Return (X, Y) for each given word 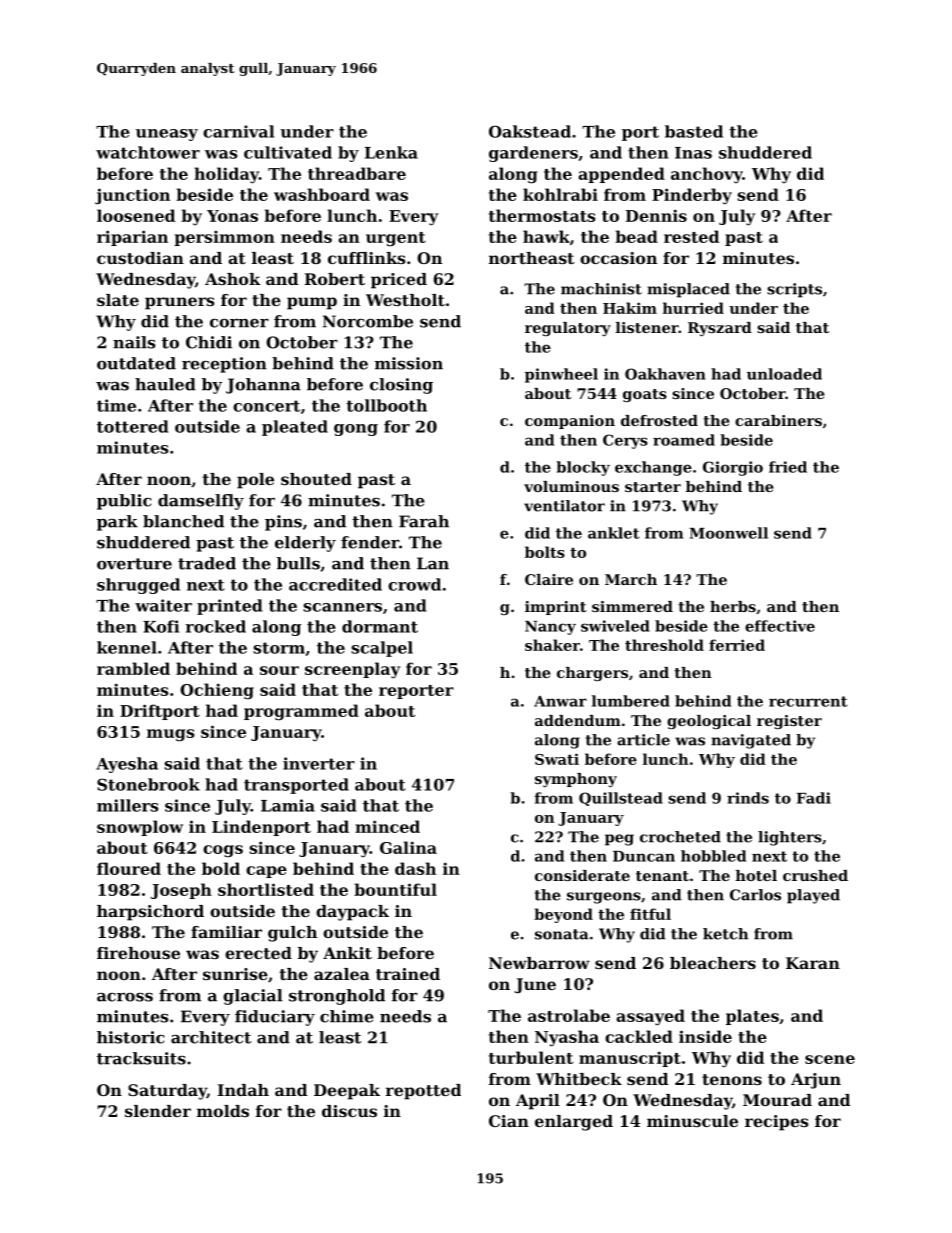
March (631, 579)
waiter (163, 605)
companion (570, 422)
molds (223, 1111)
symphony (576, 780)
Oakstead (530, 131)
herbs (733, 606)
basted (694, 131)
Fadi (814, 798)
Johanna (263, 386)
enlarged (574, 1123)
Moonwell (728, 533)
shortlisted (266, 889)
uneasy (167, 135)
